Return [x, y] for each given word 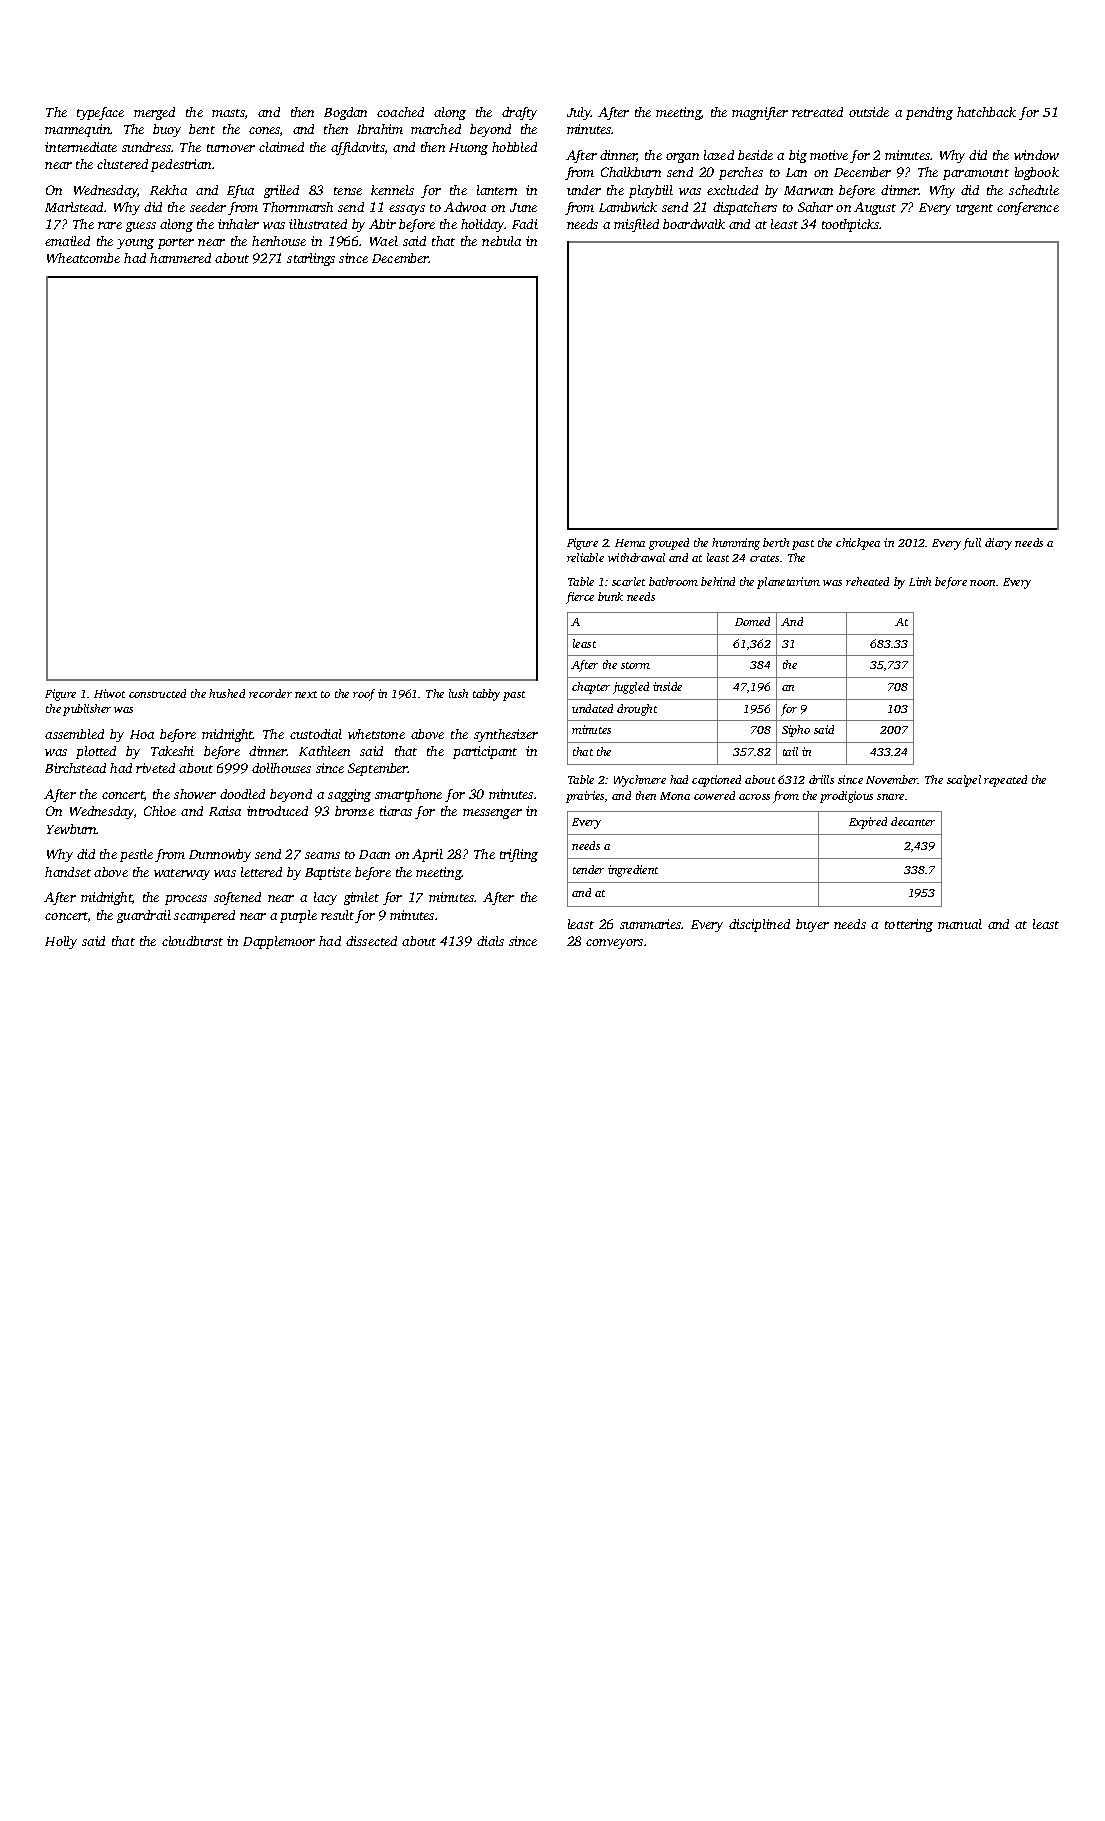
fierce [580, 598]
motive [829, 155]
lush [458, 693]
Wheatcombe [83, 258]
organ [682, 158]
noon [983, 583]
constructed [157, 693]
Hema [630, 543]
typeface [100, 113]
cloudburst [192, 941]
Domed [752, 621]
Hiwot [109, 693]
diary [998, 544]
